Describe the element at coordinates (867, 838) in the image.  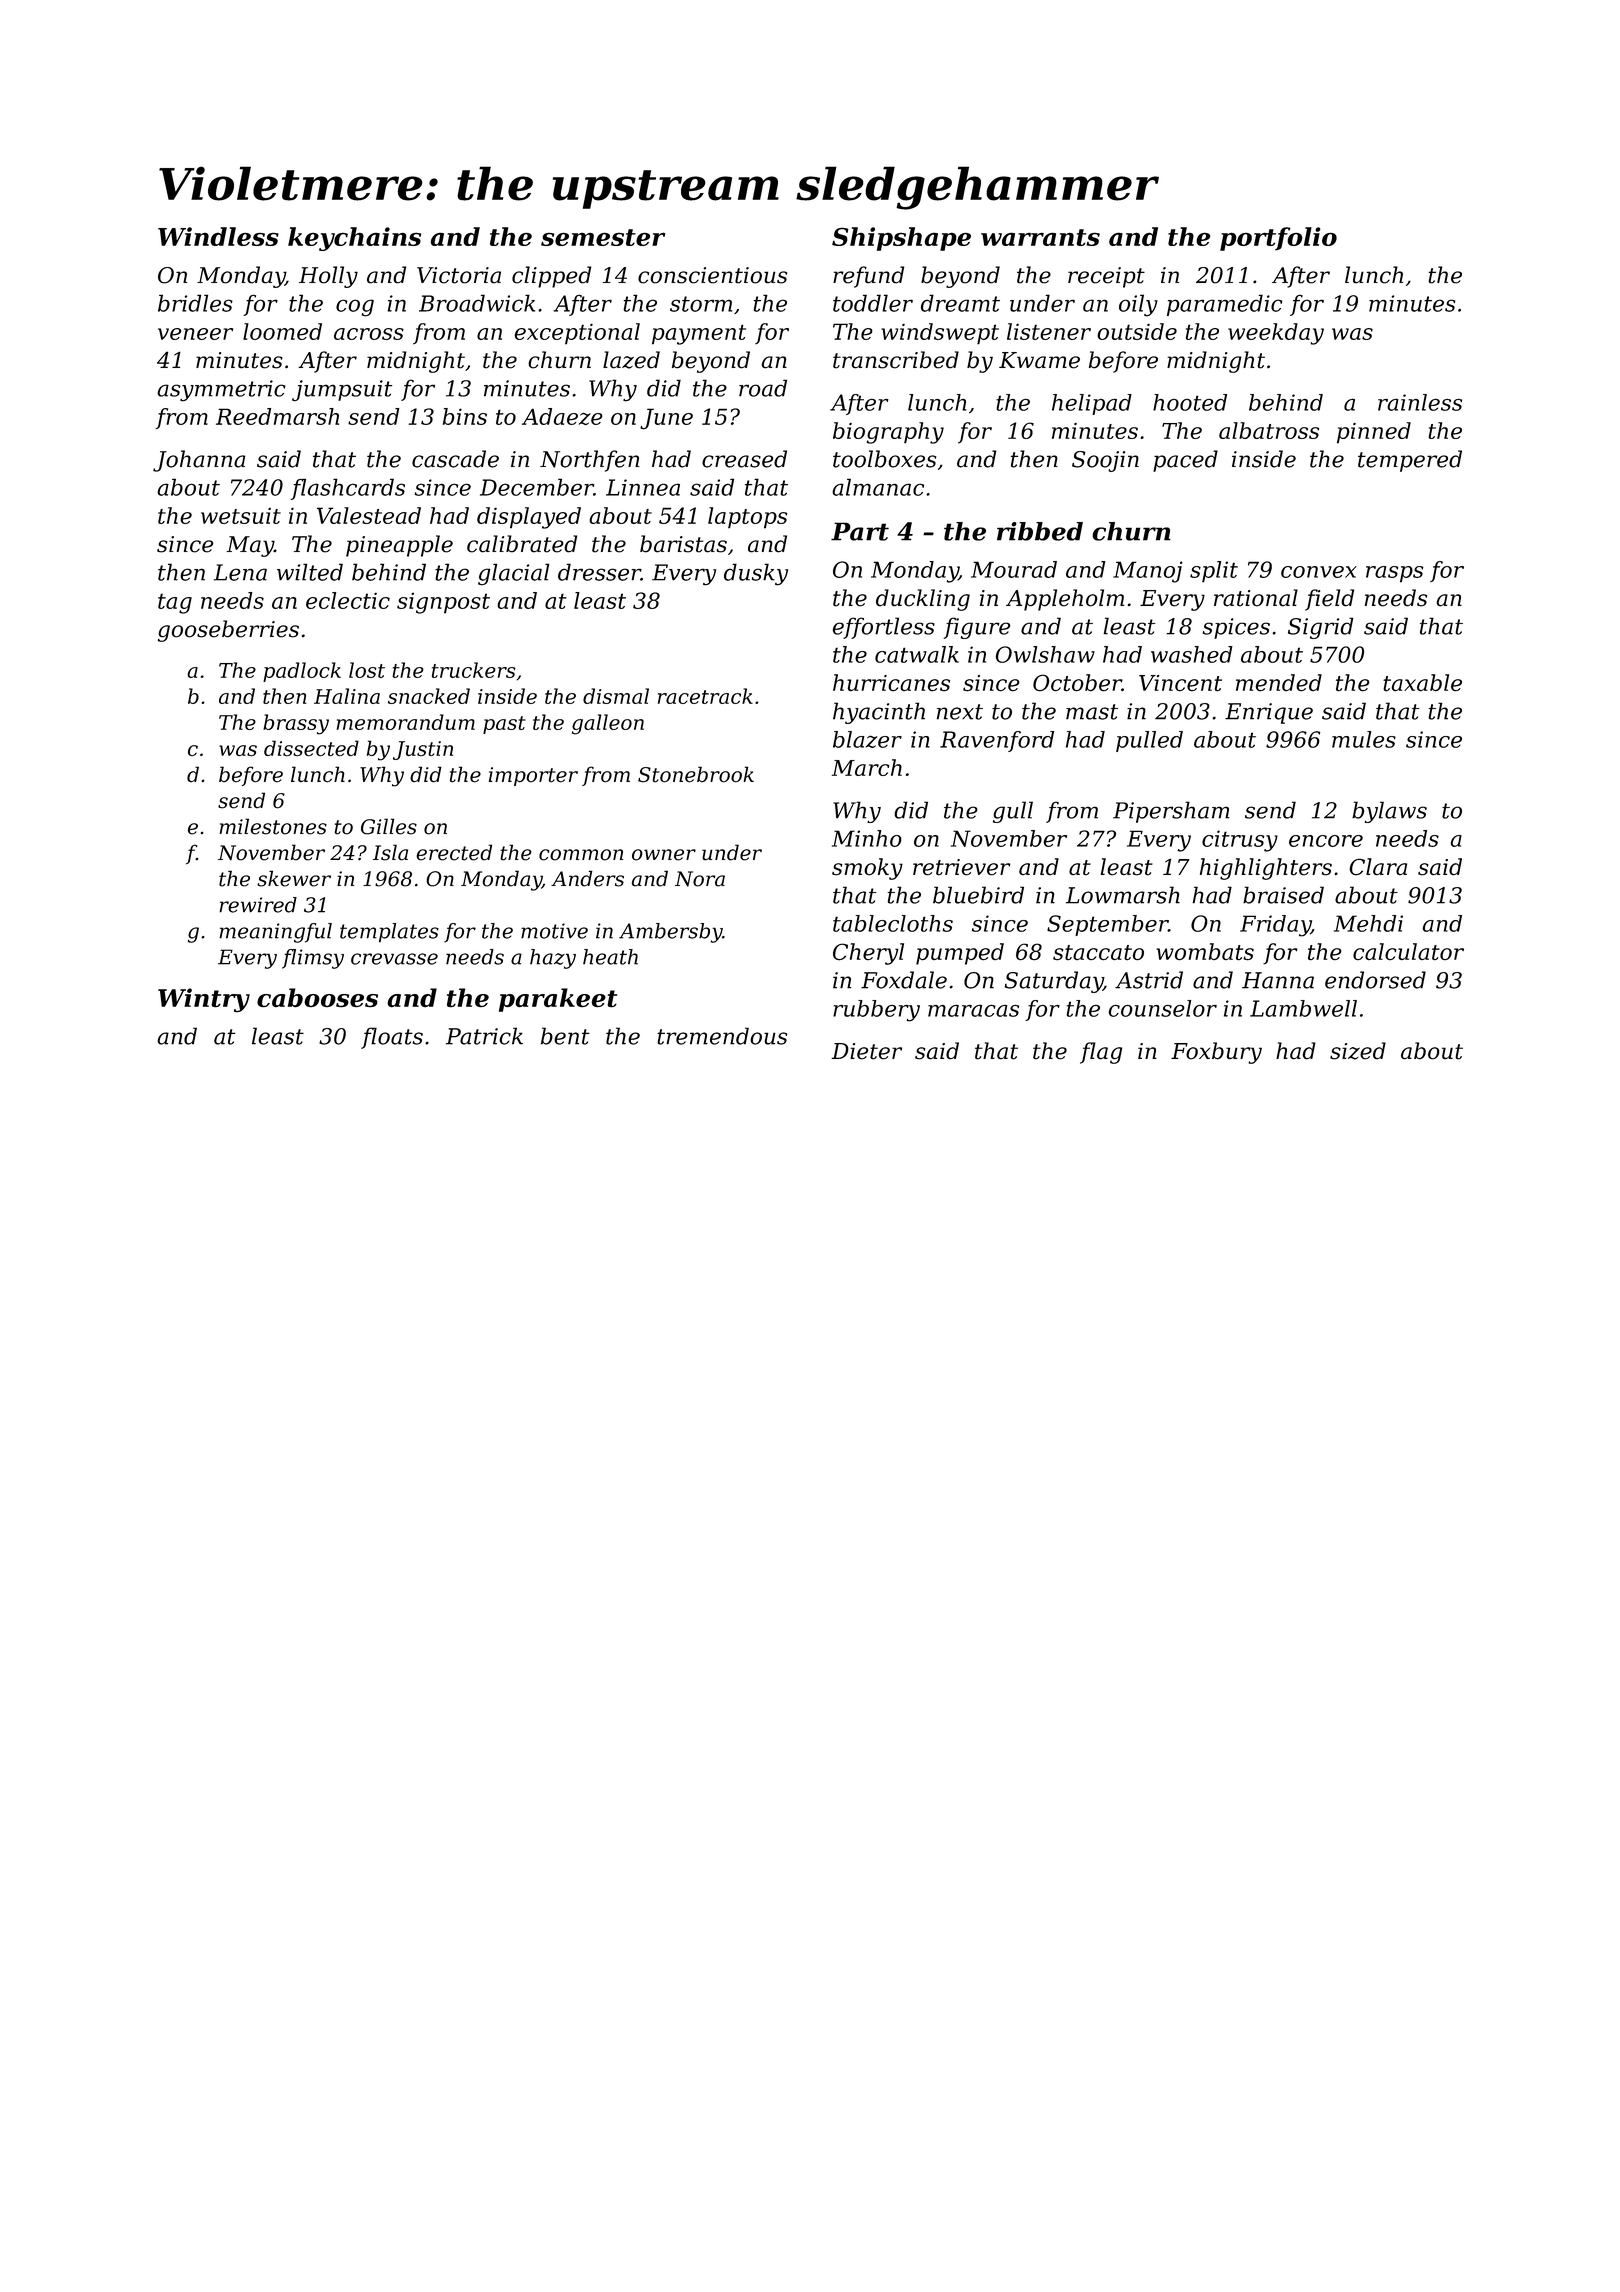
I see `Minho` at that location.
